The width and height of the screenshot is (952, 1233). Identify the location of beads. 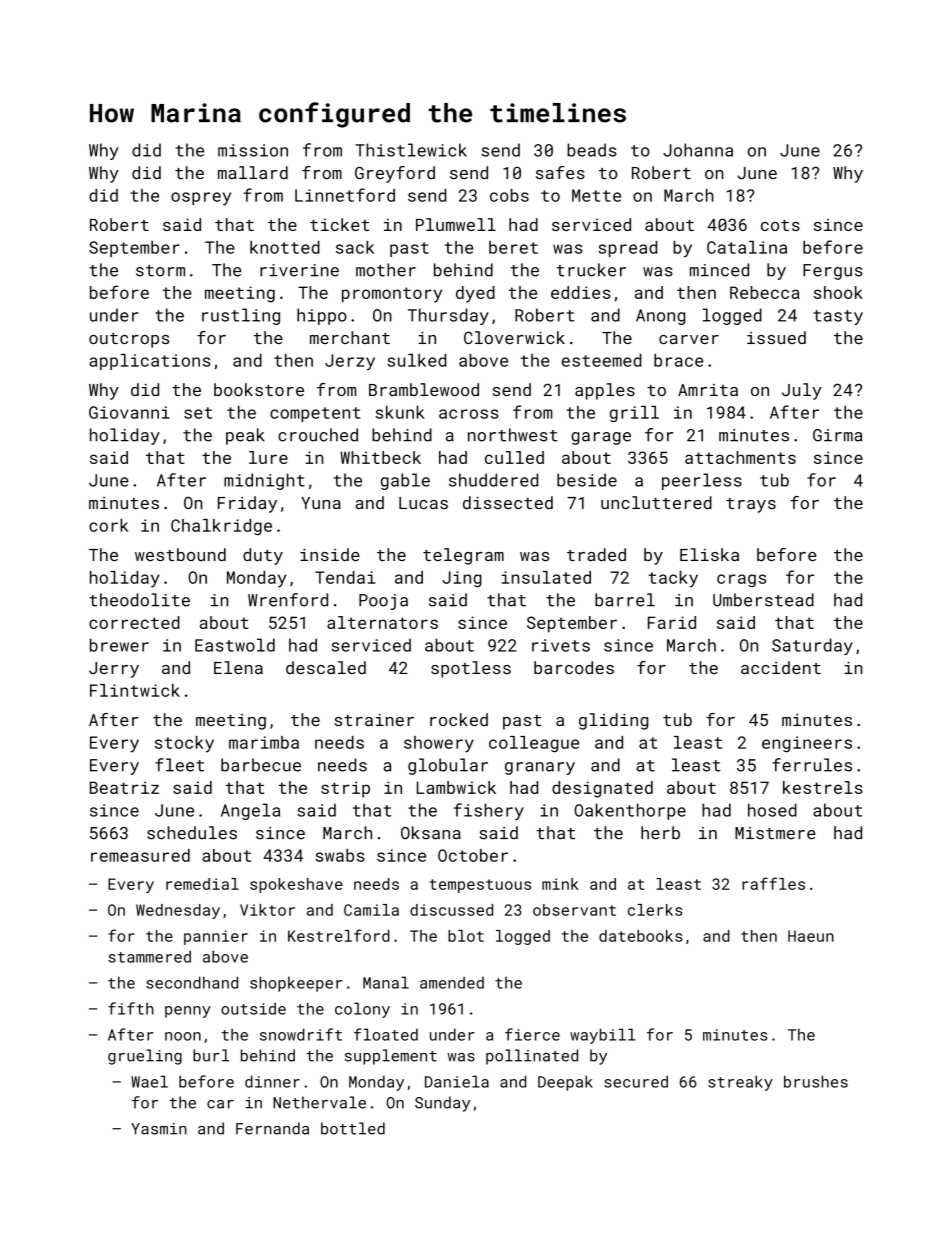
(591, 150).
